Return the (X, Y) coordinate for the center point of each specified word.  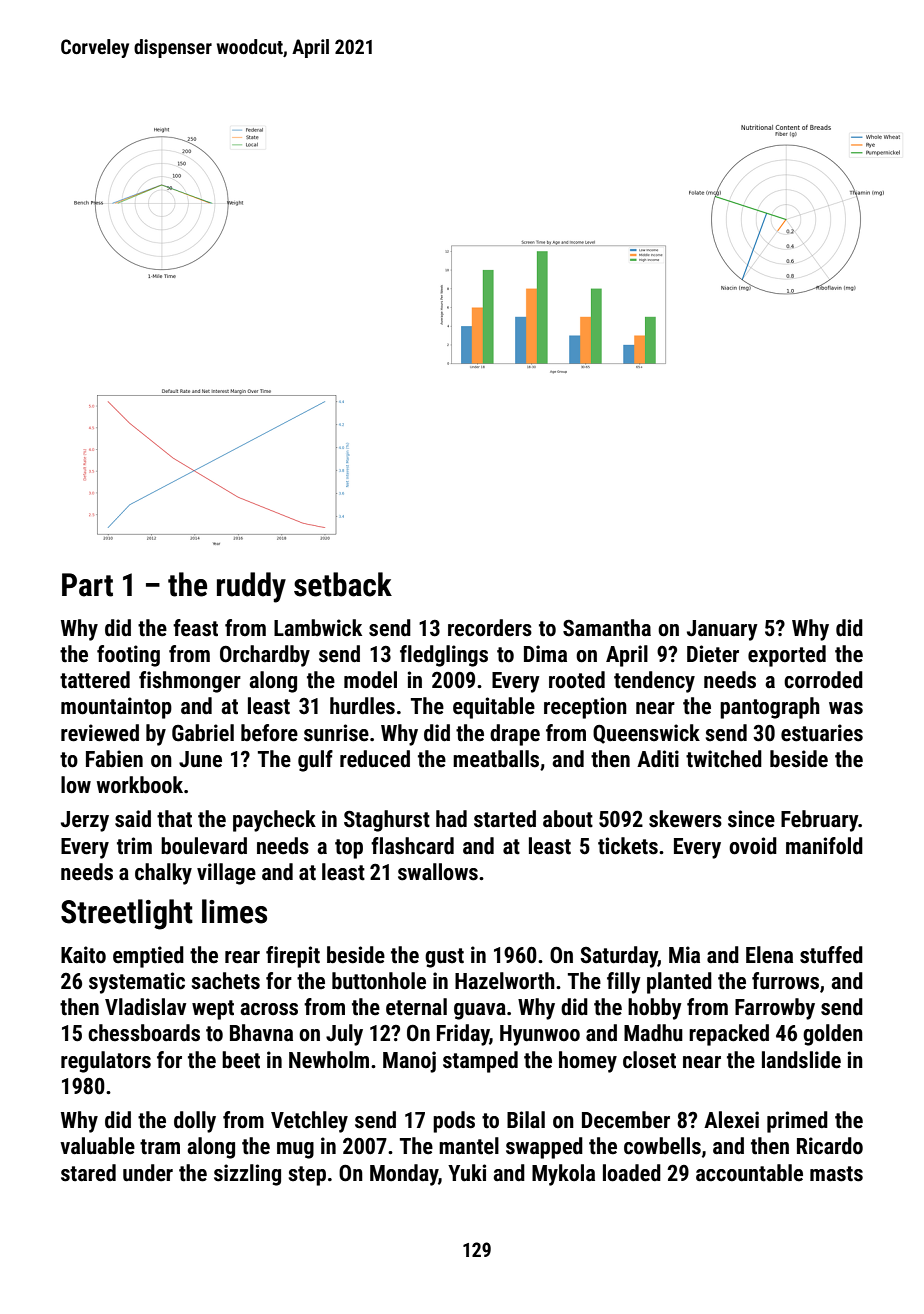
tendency (654, 682)
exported (787, 656)
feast (195, 628)
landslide (801, 1060)
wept (213, 1010)
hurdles (362, 706)
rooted (577, 680)
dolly (195, 1122)
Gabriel (203, 733)
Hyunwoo (540, 1035)
